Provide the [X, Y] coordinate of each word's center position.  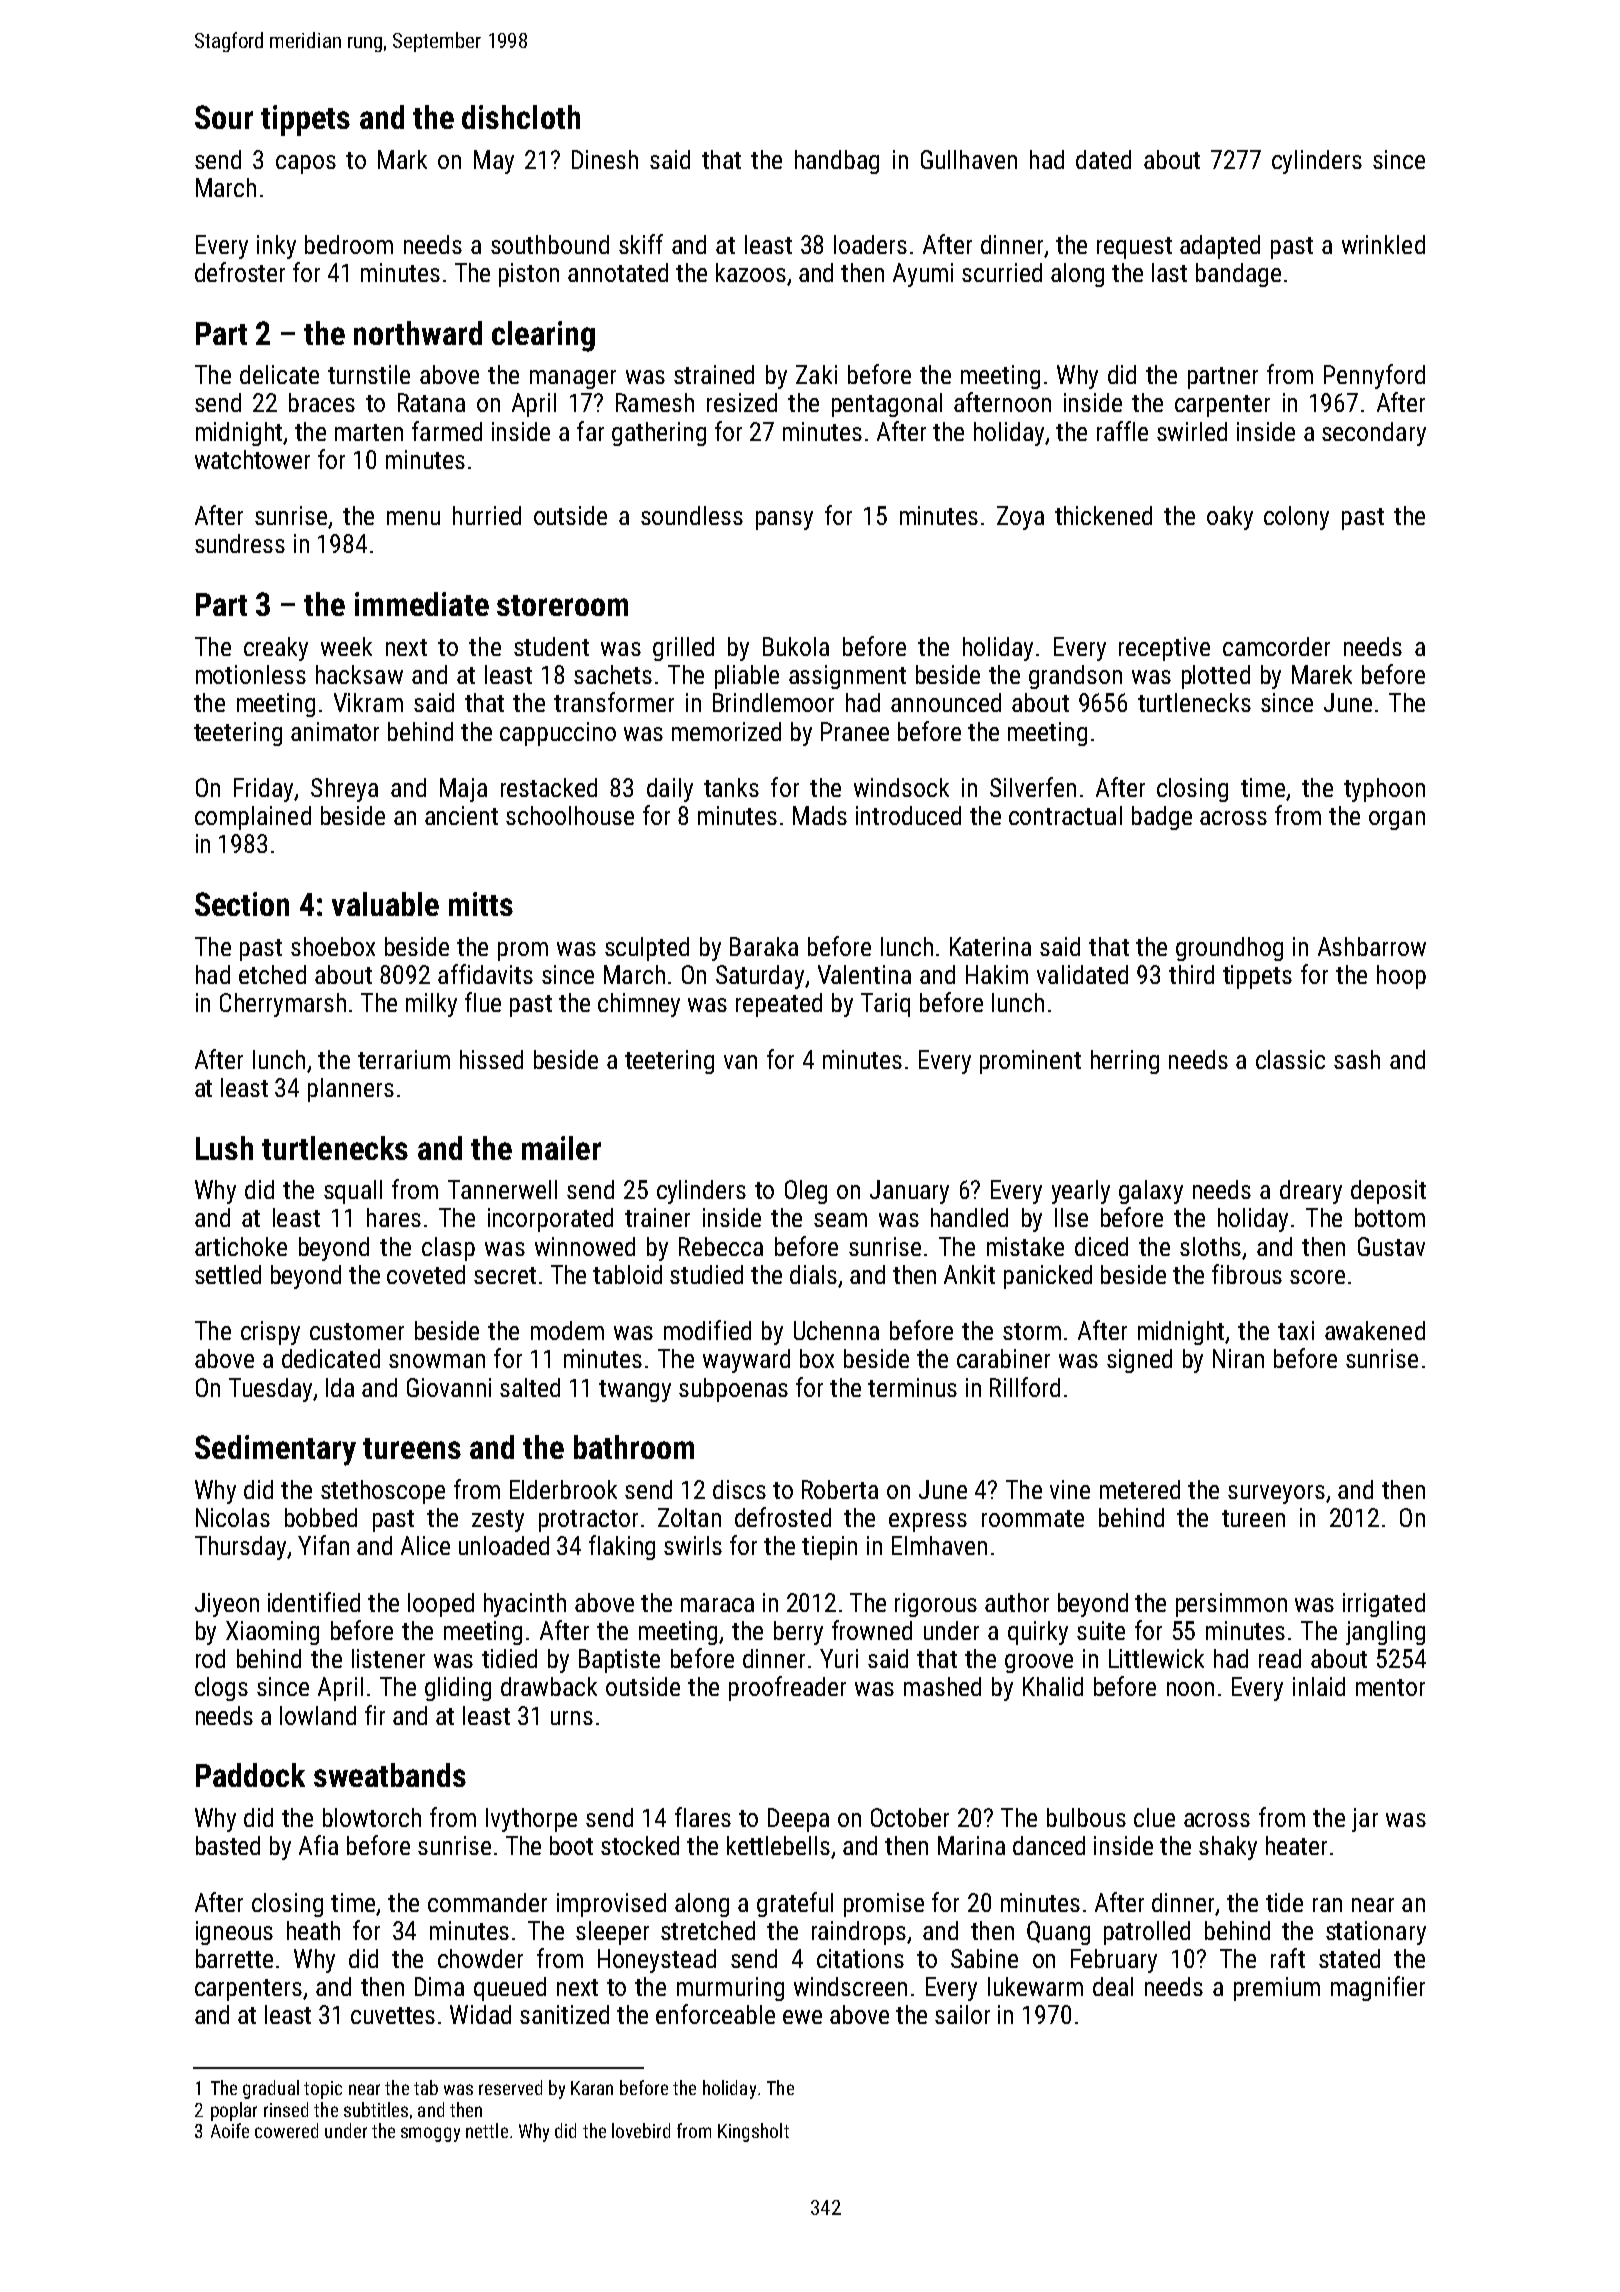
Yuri [839, 1658]
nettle [487, 2130]
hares [394, 1217]
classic [1290, 1059]
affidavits [485, 974]
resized [742, 402]
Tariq [885, 1005]
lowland [318, 1715]
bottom [1390, 1217]
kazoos [751, 272]
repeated [779, 1005]
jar [1365, 1820]
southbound [550, 244]
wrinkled [1383, 244]
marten [369, 432]
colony [1296, 518]
